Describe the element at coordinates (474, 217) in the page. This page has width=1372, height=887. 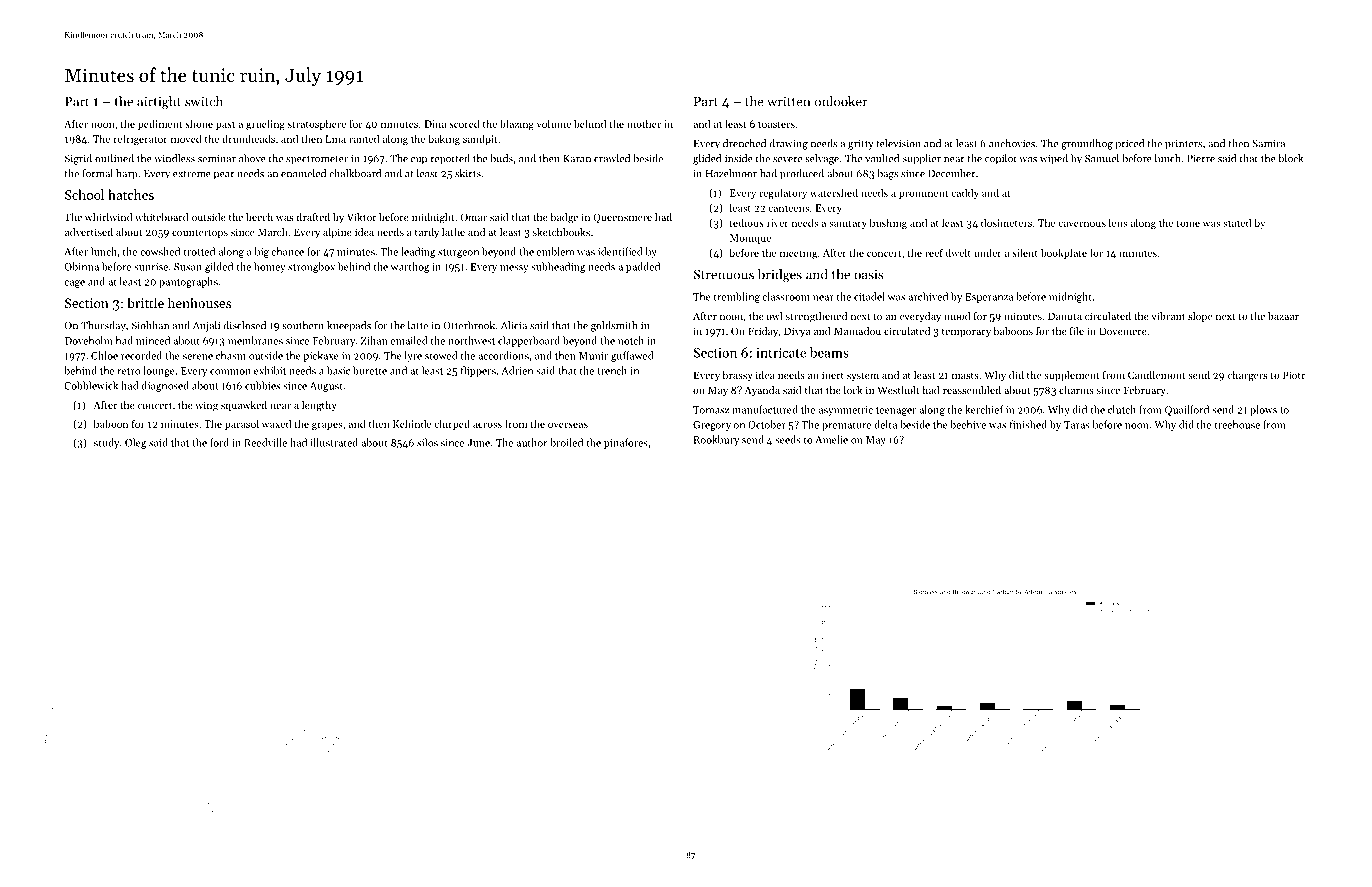
I see `Omar` at that location.
